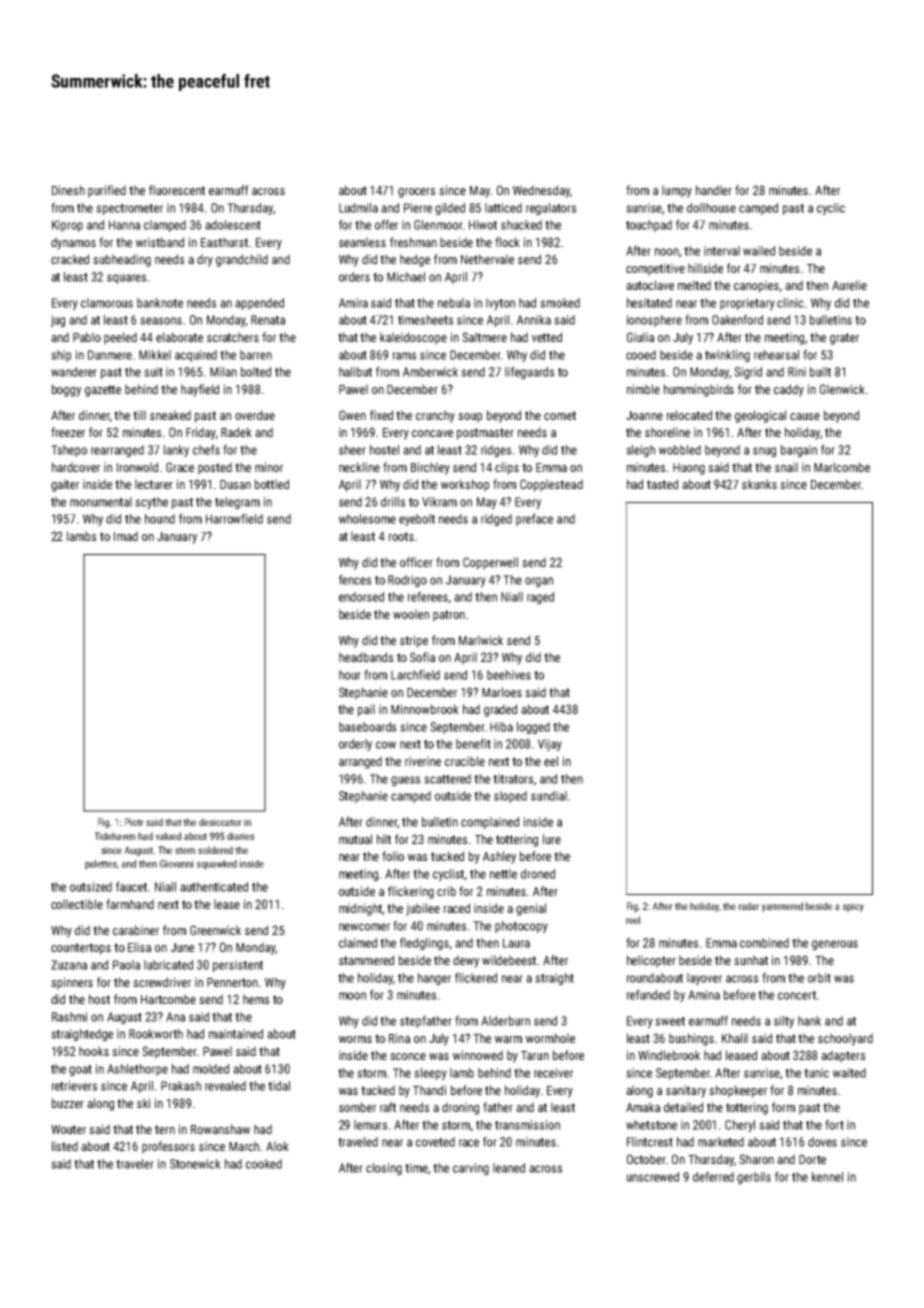 This page has height=1308, width=924. Describe the element at coordinates (425, 709) in the page. I see `Minnowbrook` at that location.
